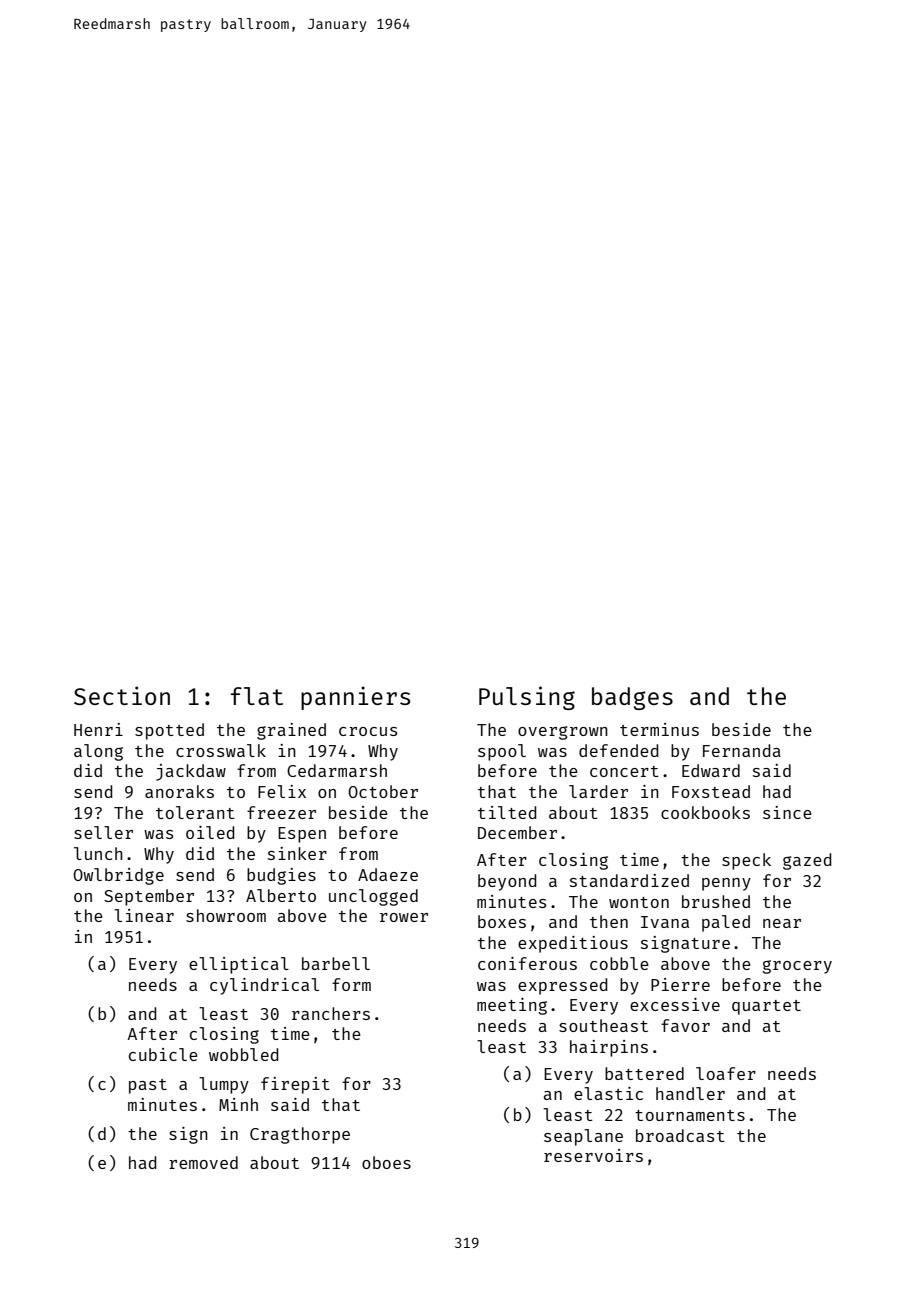 The height and width of the document is (1316, 908). I want to click on sinker, so click(297, 853).
